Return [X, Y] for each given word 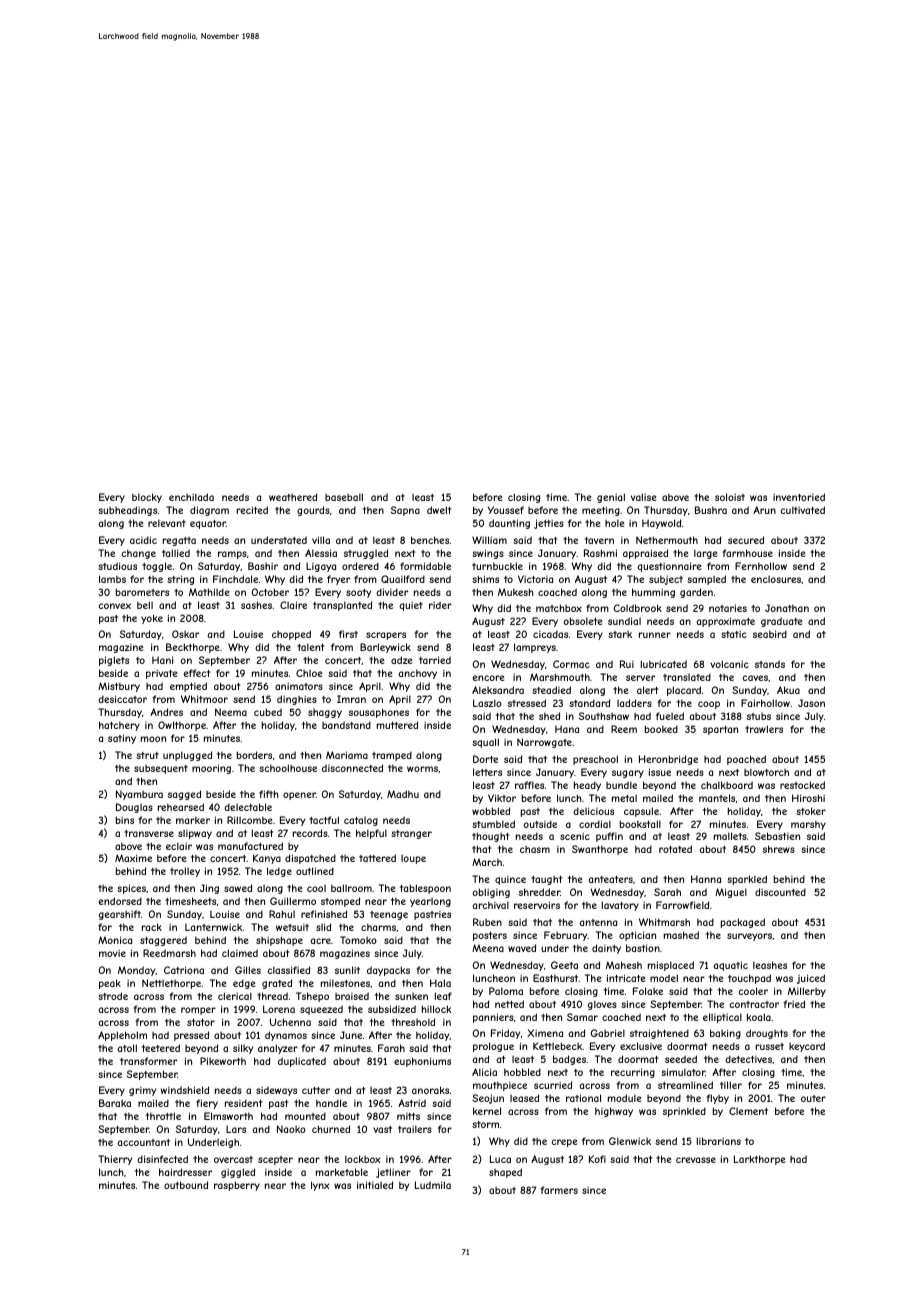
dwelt [439, 510]
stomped [340, 902]
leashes [770, 965]
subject [666, 580]
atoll [127, 1048]
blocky [147, 498]
